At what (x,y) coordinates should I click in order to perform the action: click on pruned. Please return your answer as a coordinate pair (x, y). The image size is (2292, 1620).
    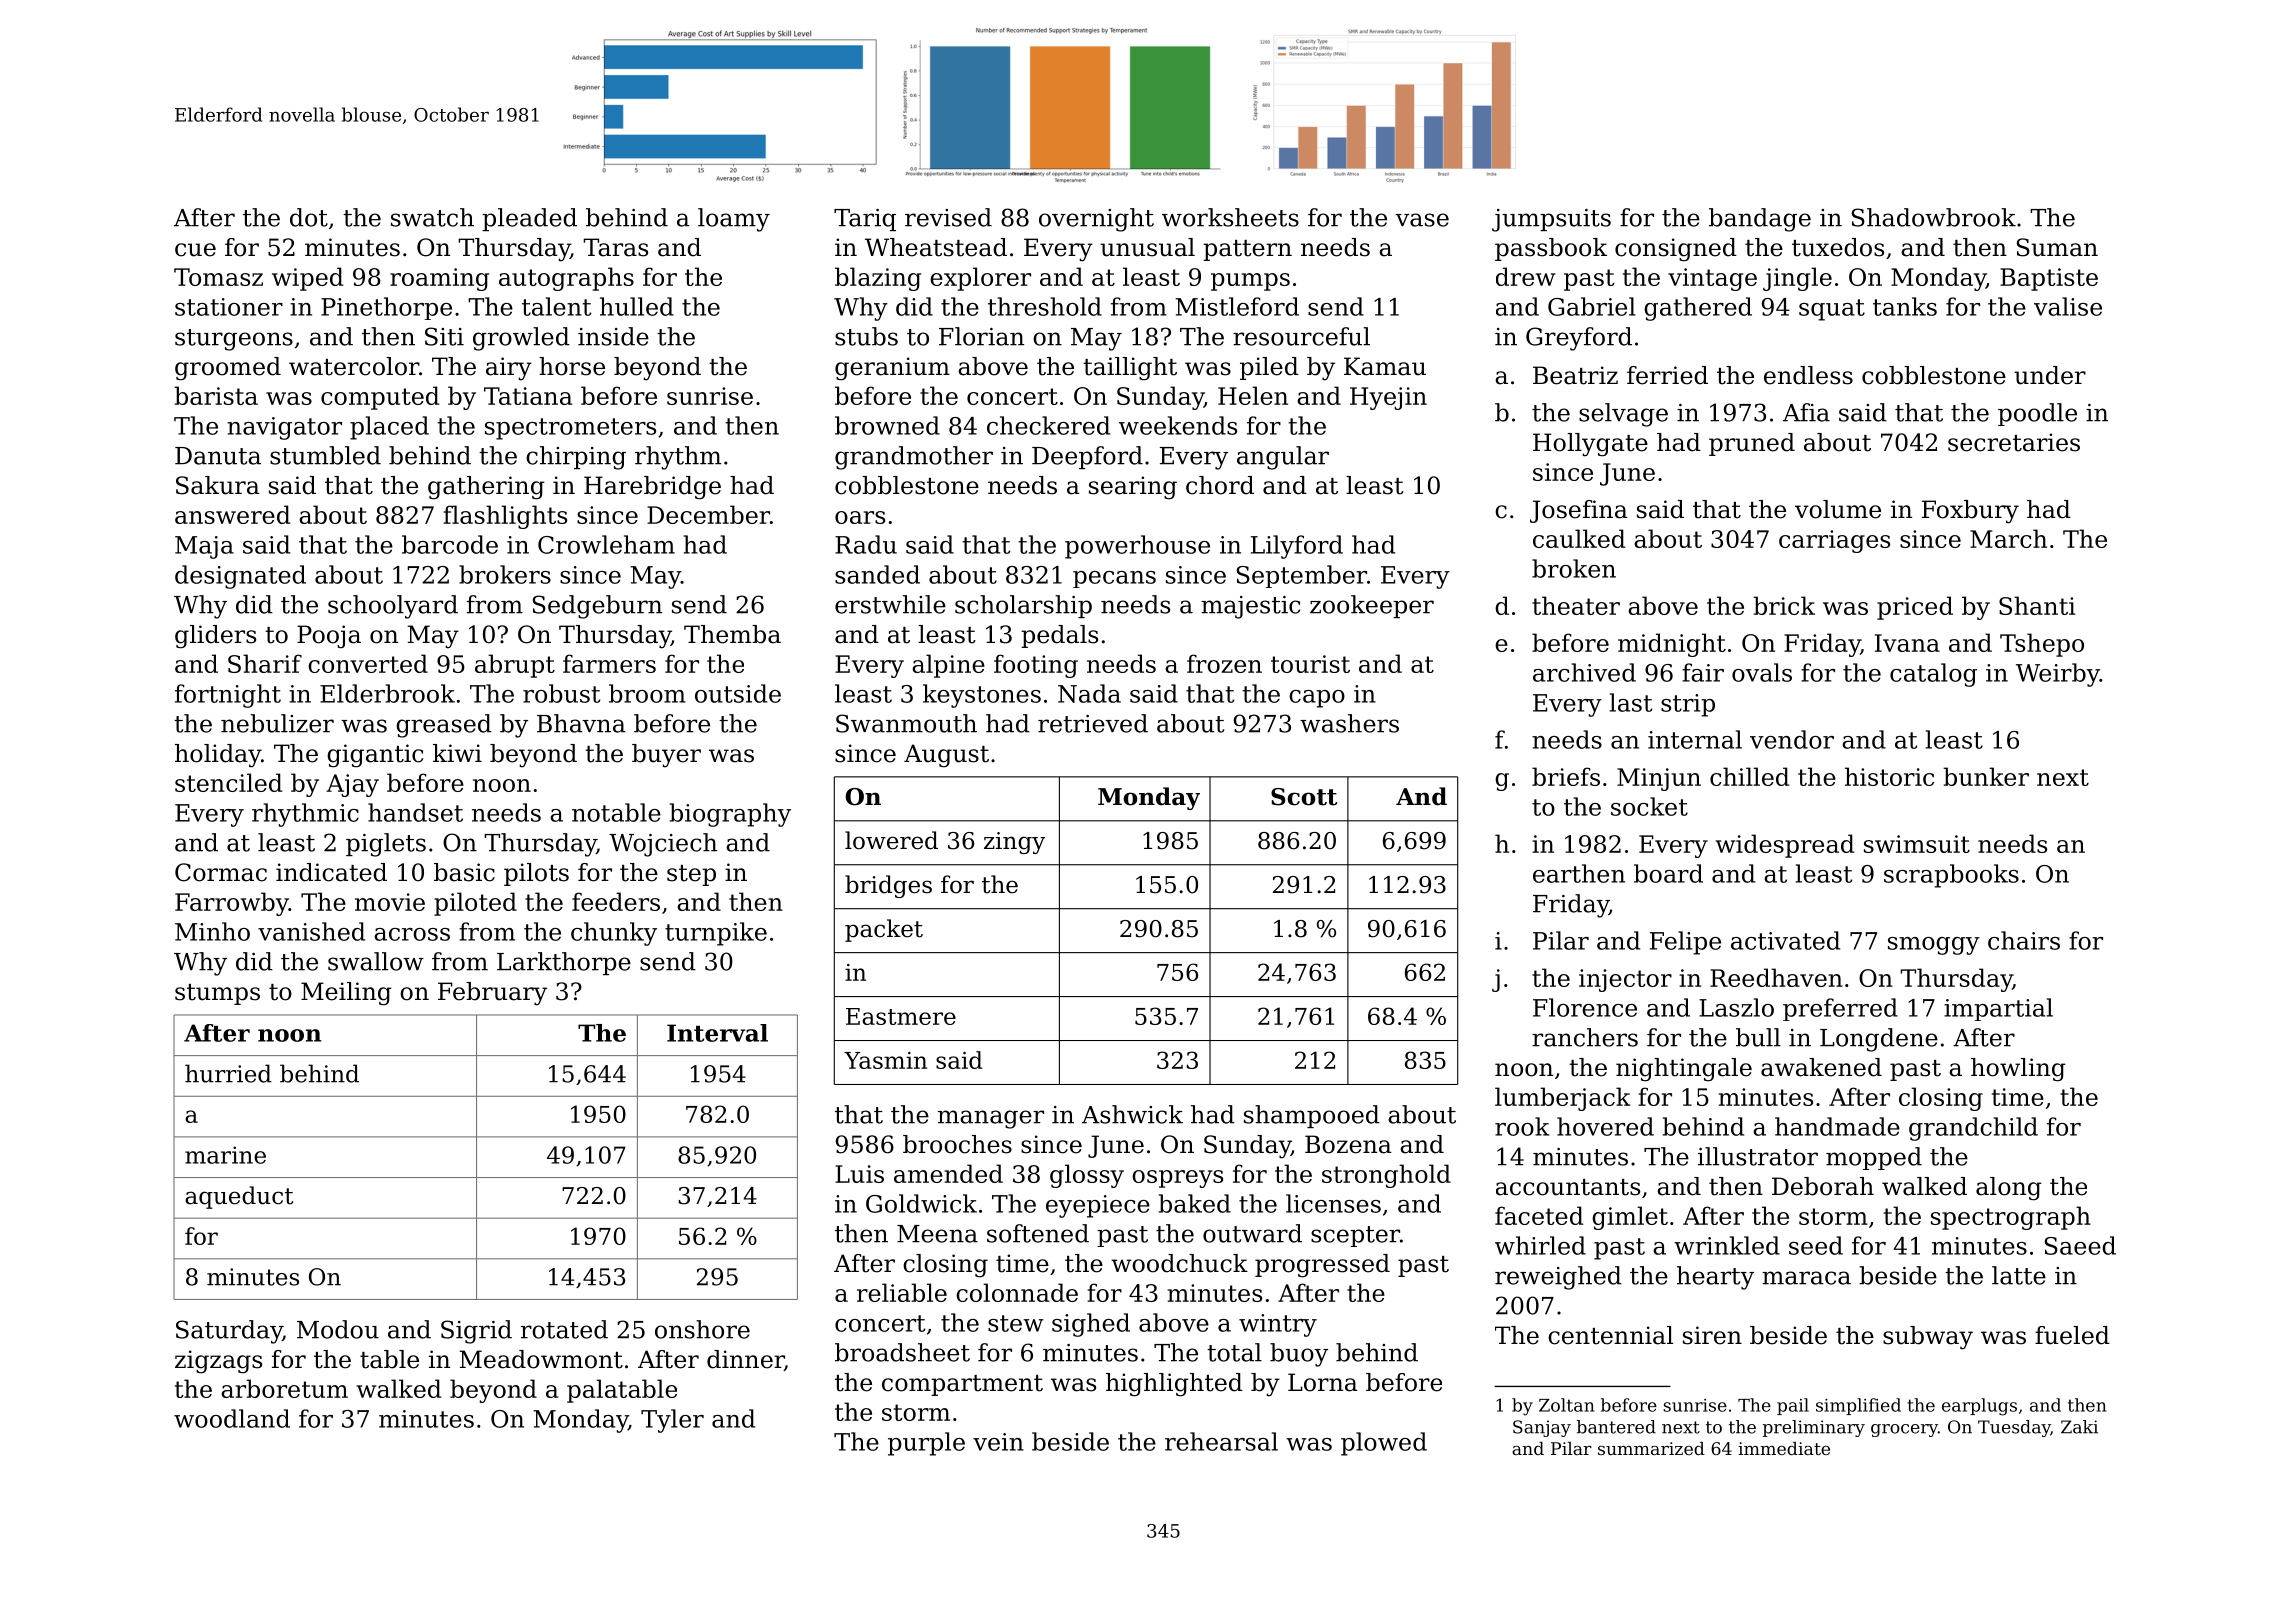
    Looking at the image, I should click on (1752, 444).
